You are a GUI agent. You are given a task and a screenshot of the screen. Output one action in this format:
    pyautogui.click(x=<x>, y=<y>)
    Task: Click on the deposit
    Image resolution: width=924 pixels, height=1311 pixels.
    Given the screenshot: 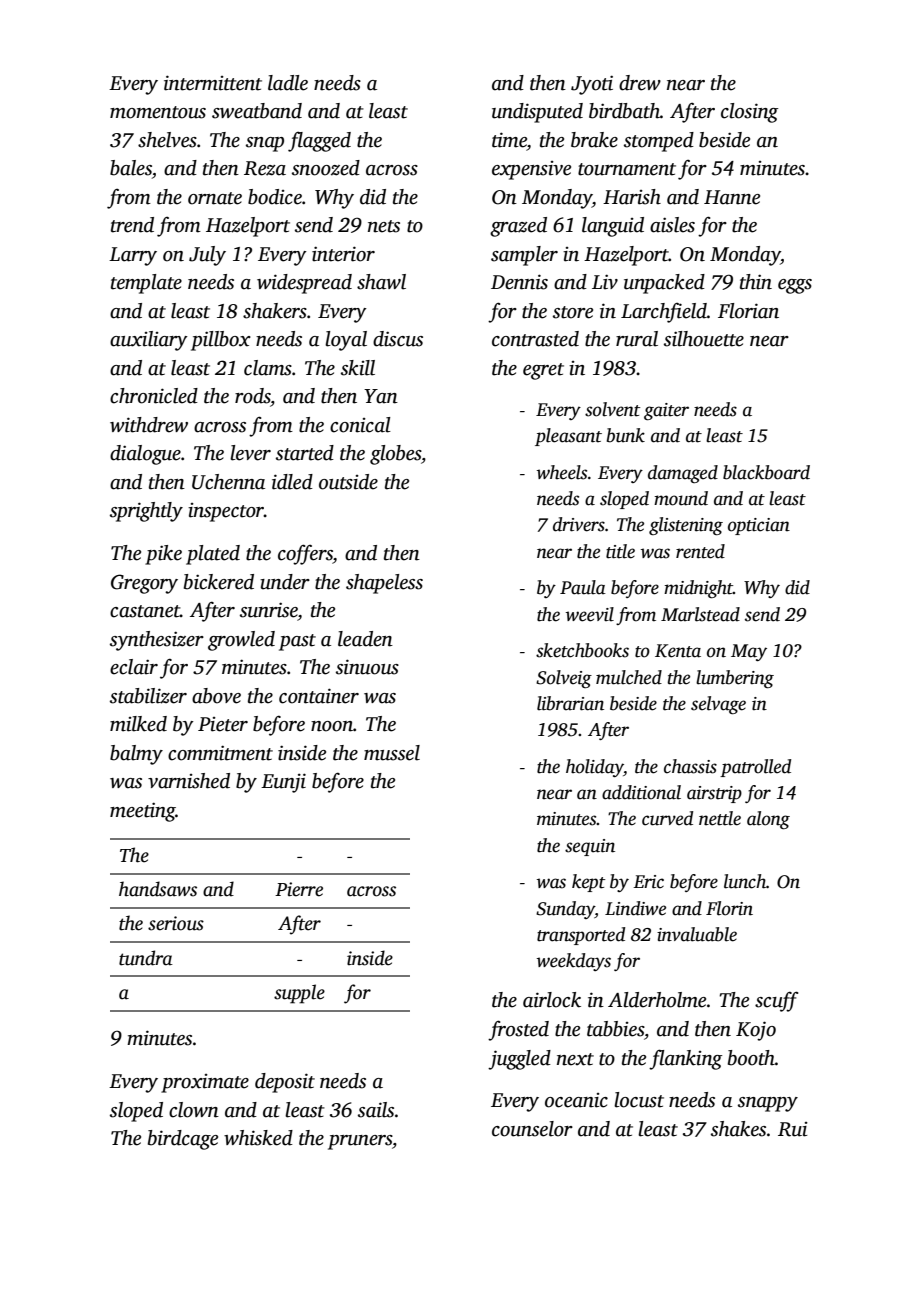 What is the action you would take?
    pyautogui.click(x=285, y=1083)
